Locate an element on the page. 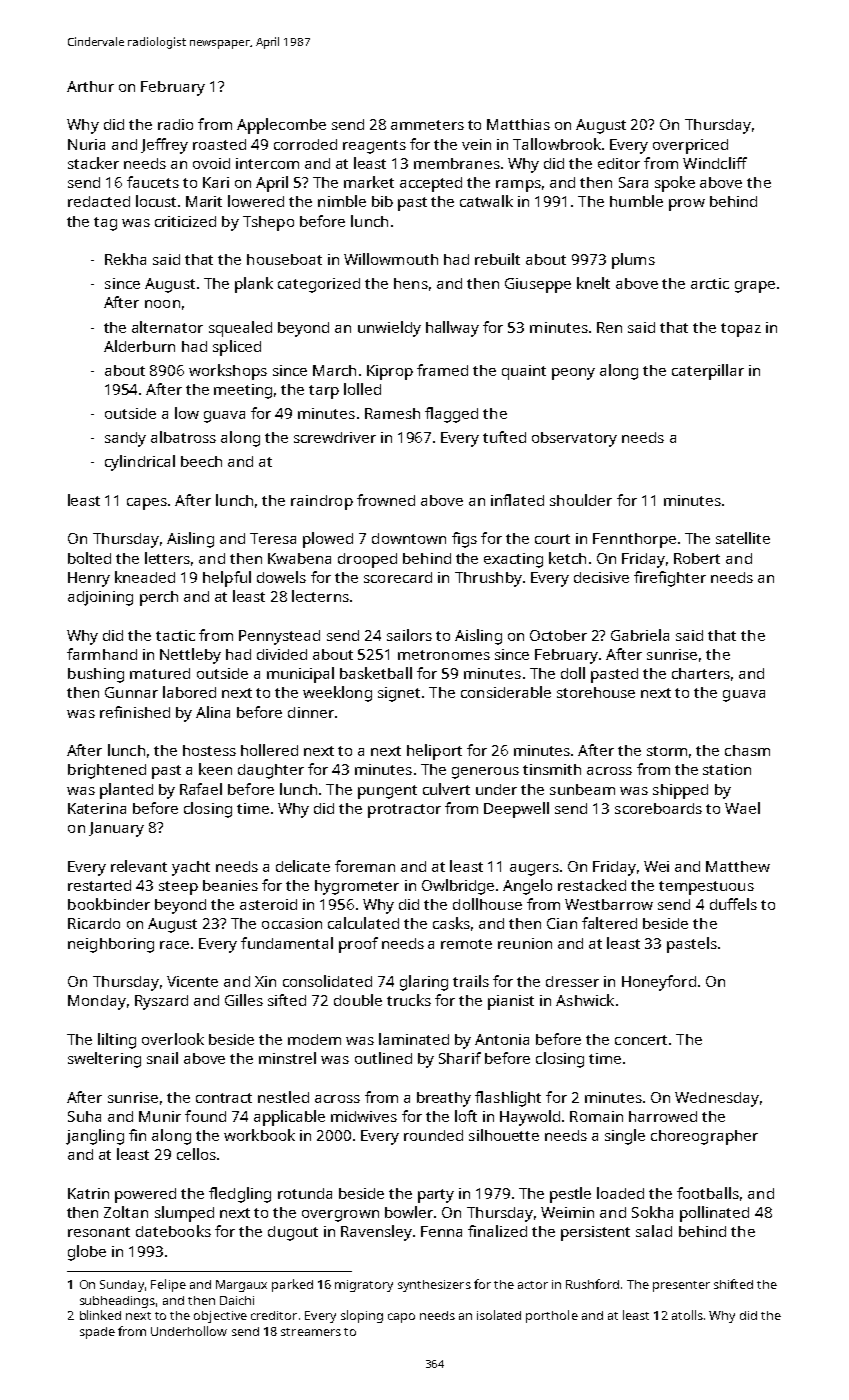  Matthias is located at coordinates (518, 124).
